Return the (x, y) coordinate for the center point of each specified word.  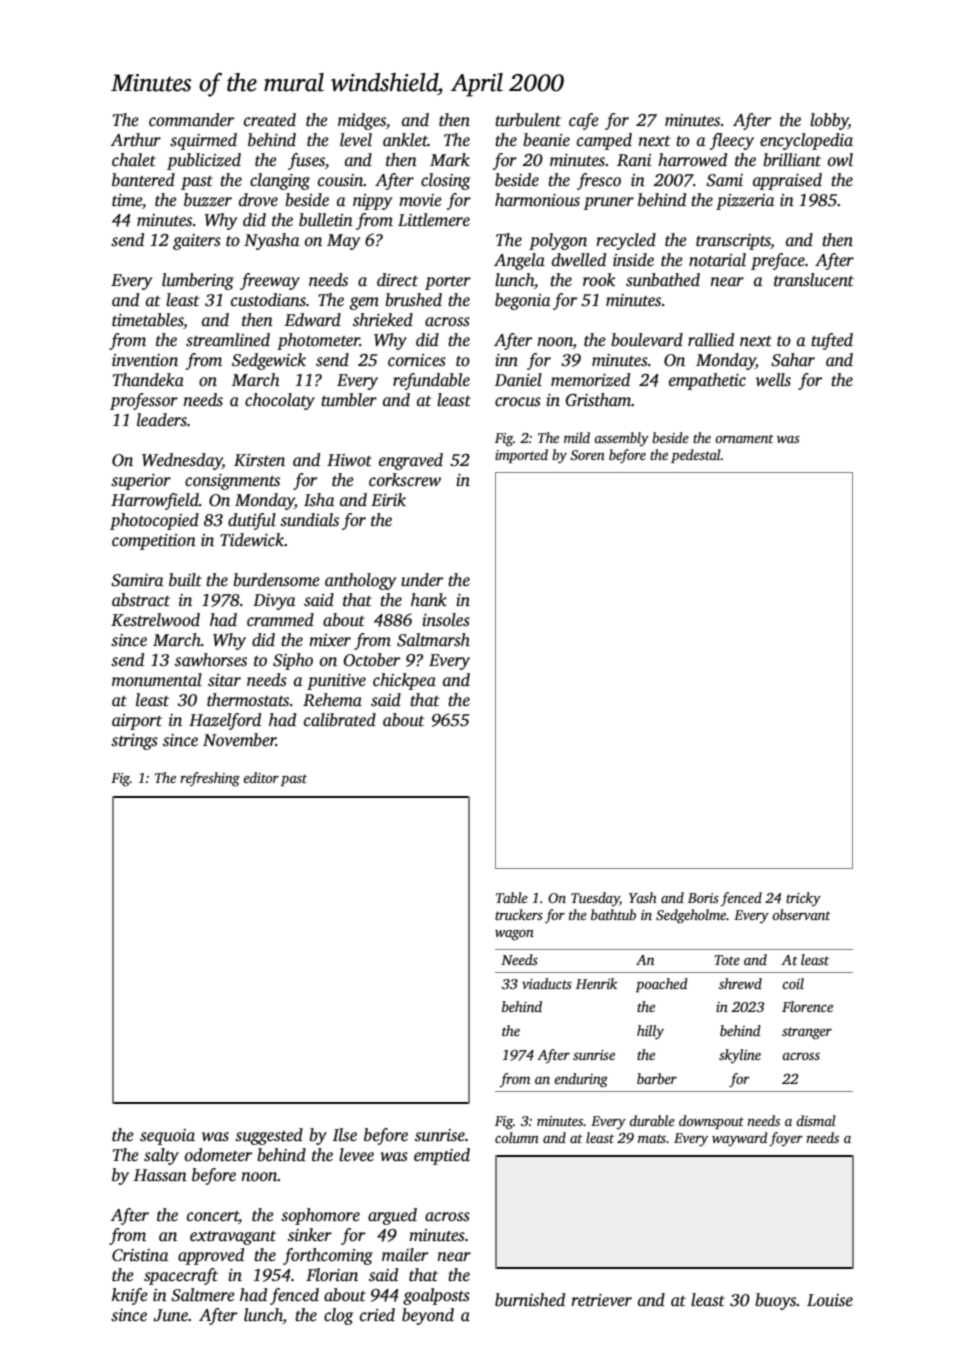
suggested (269, 1136)
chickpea (404, 681)
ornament (744, 438)
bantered (143, 179)
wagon (514, 935)
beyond (428, 1316)
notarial (717, 260)
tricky (803, 899)
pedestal (696, 456)
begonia (523, 301)
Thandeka (148, 380)
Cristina (140, 1255)
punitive (336, 682)
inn (506, 360)
